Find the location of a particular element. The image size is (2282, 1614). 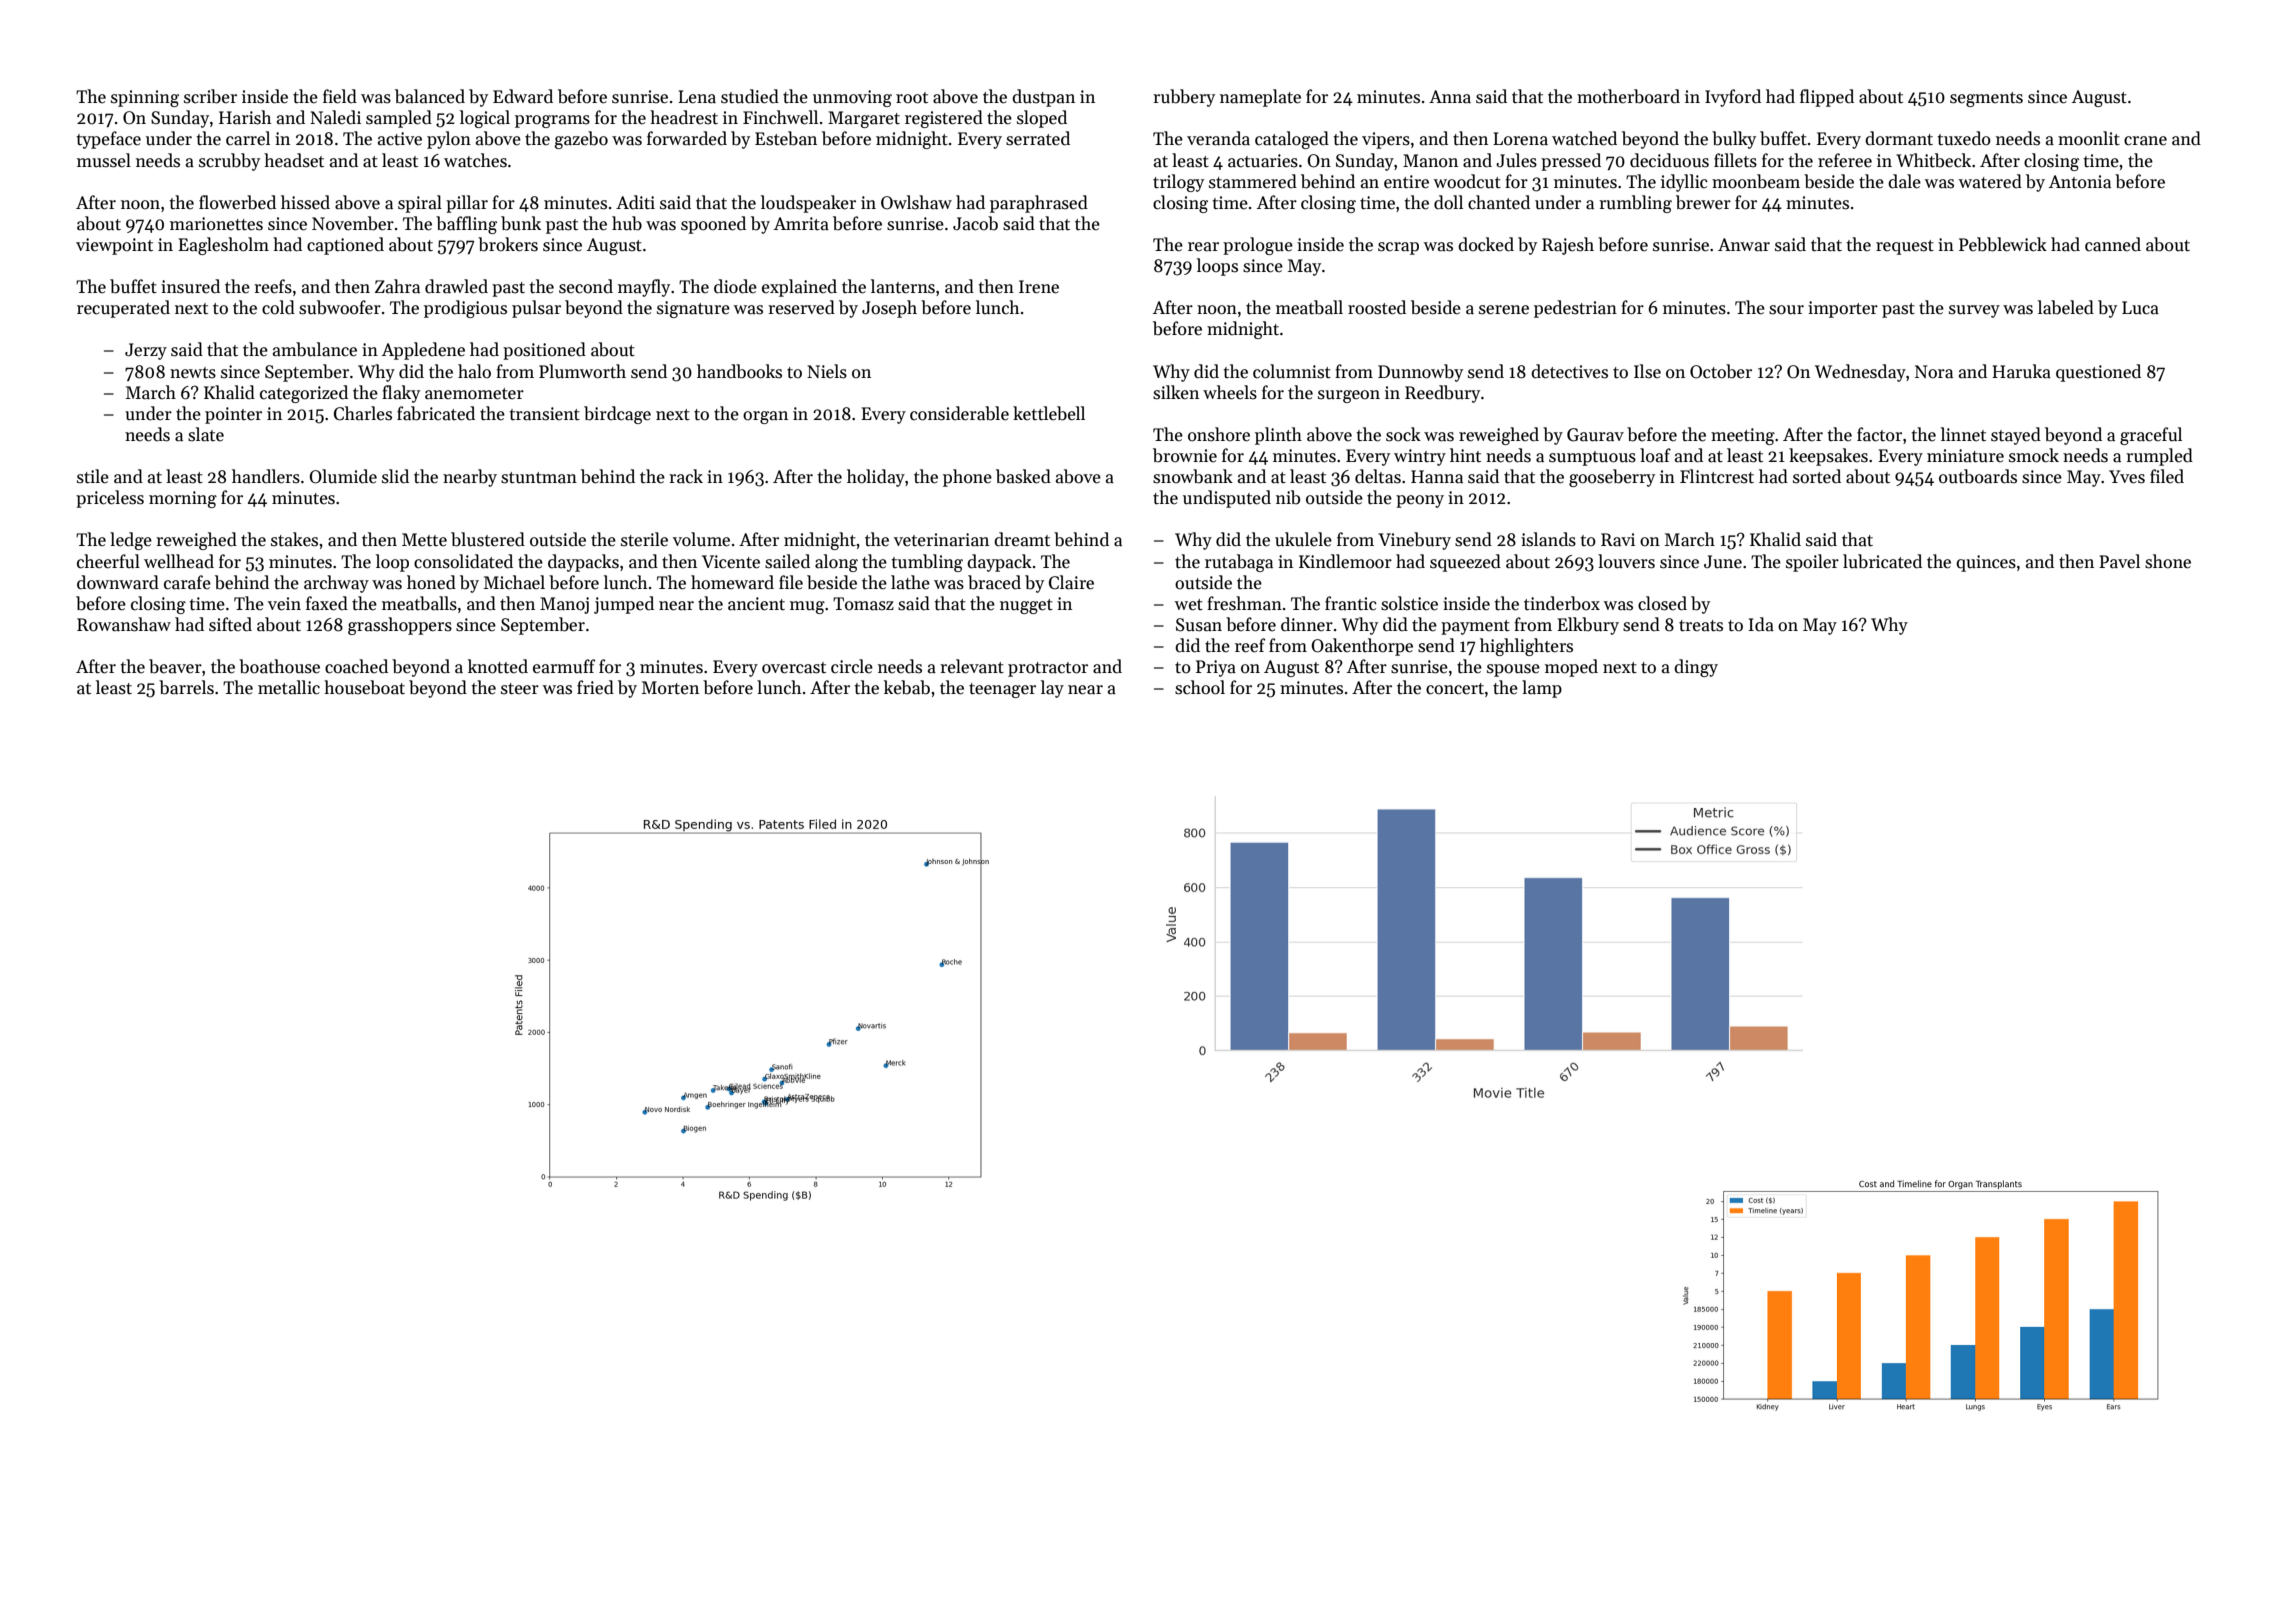

onshore is located at coordinates (1219, 434).
